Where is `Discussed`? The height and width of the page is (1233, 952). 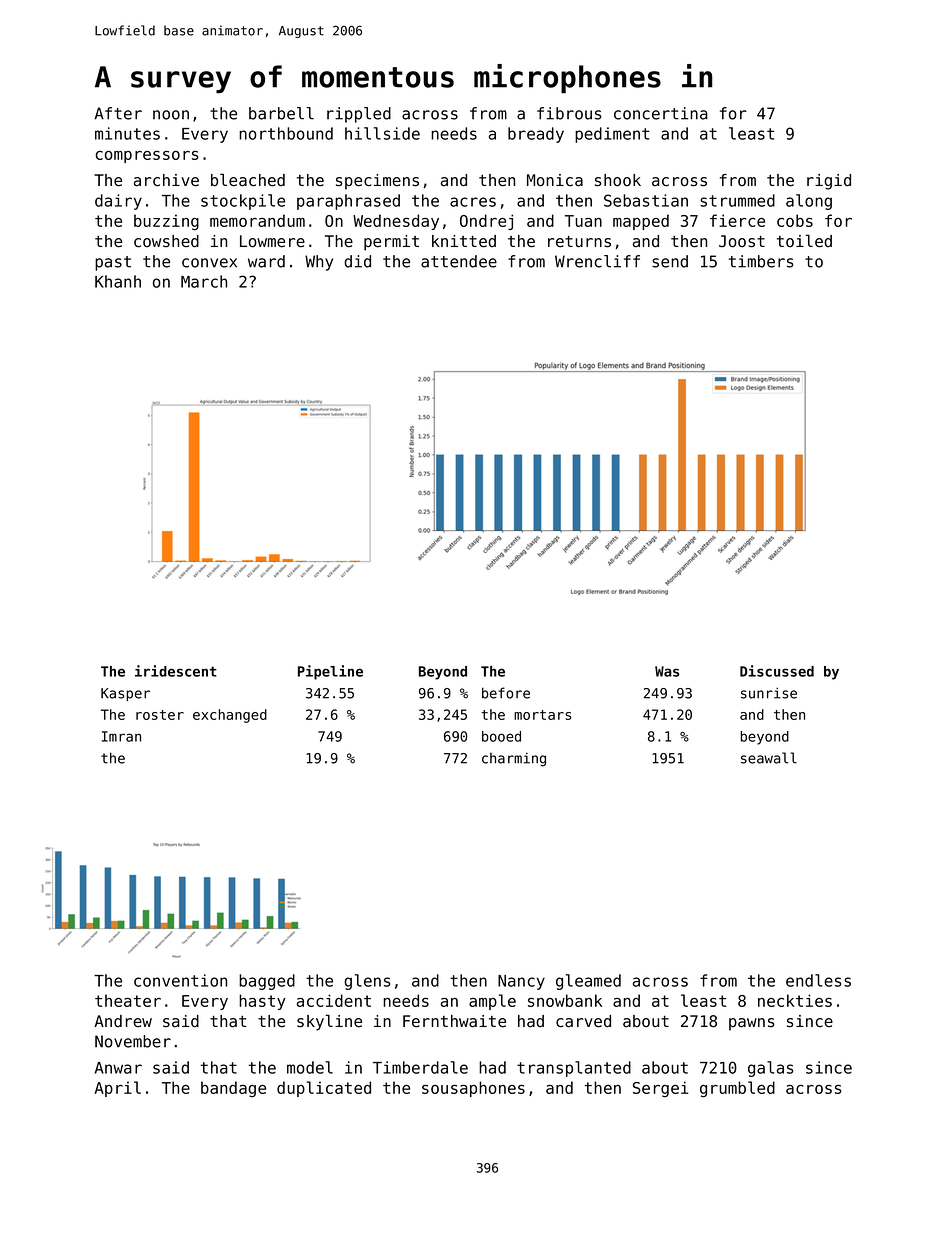 Discussed is located at coordinates (777, 671).
